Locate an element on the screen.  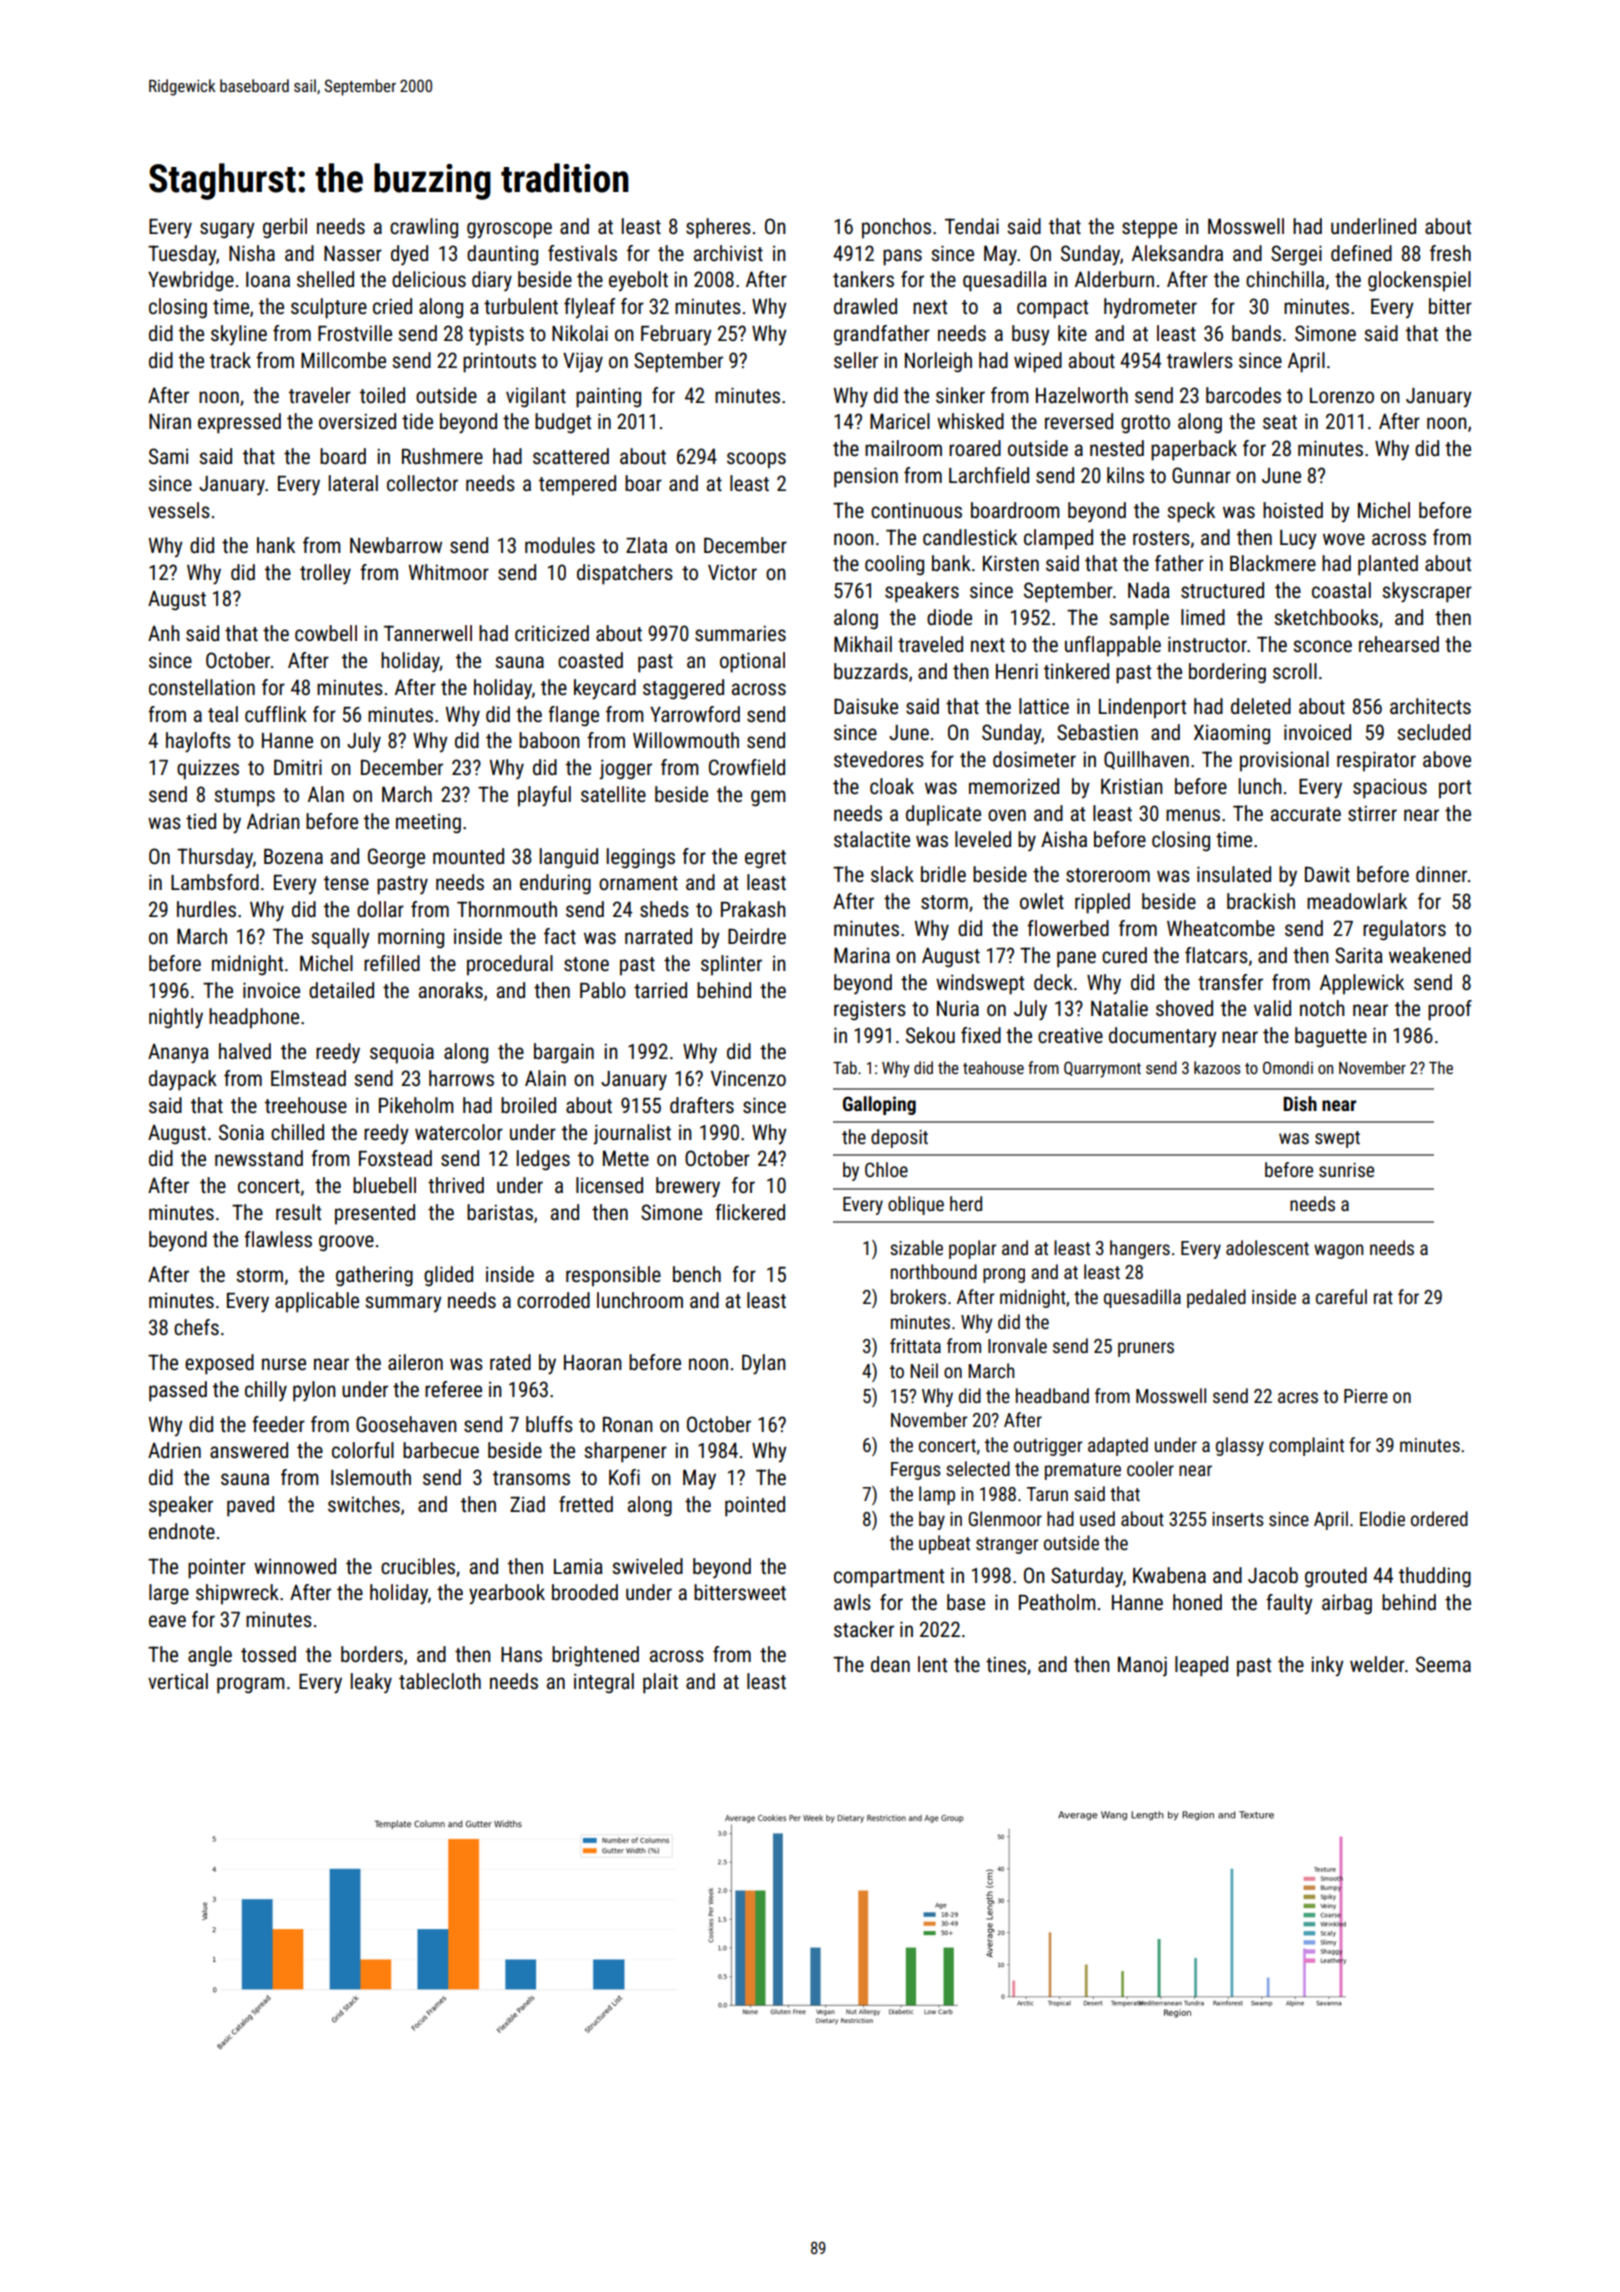
sculpture is located at coordinates (329, 308).
